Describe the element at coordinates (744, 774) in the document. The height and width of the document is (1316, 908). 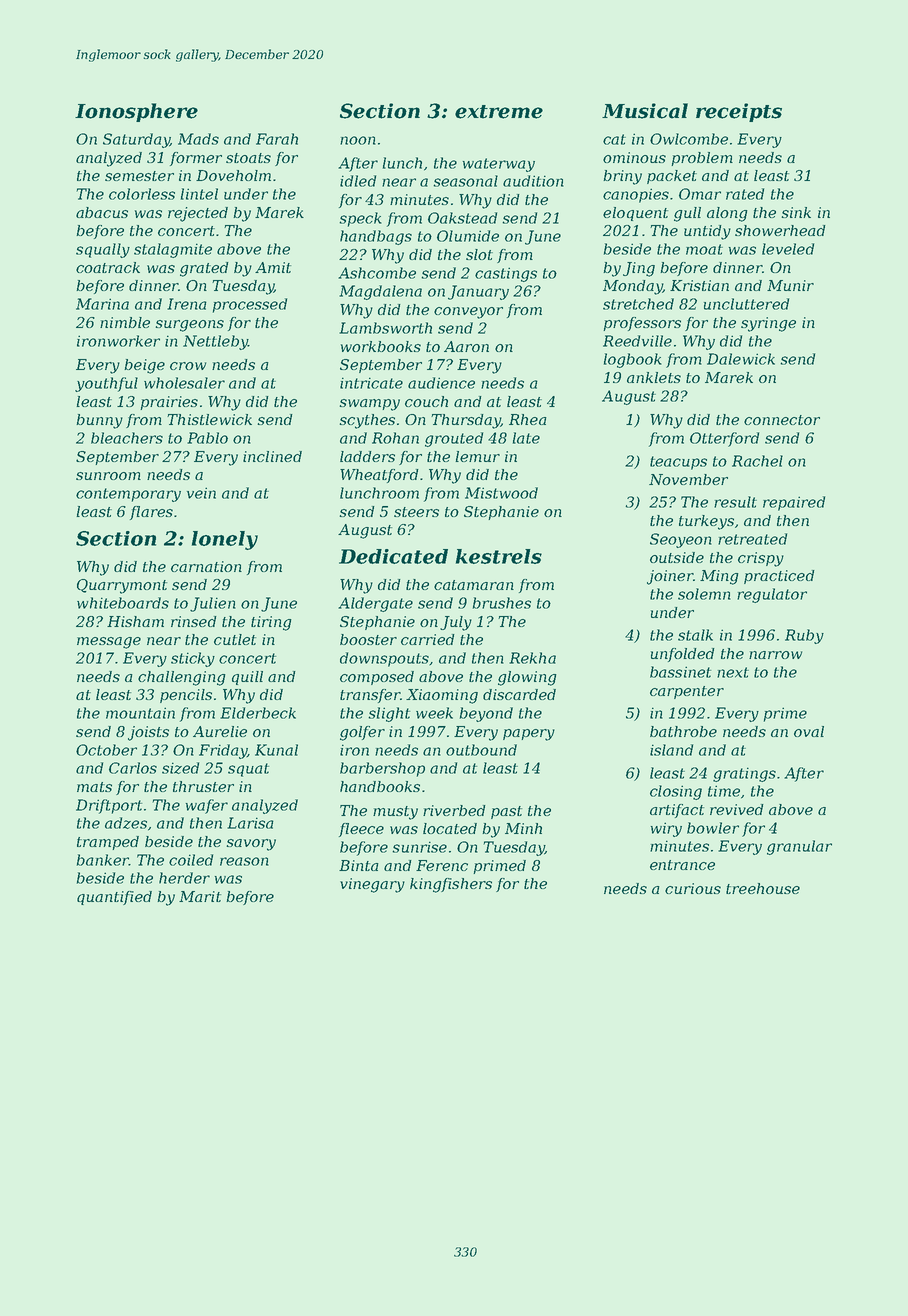
I see `gratings` at that location.
